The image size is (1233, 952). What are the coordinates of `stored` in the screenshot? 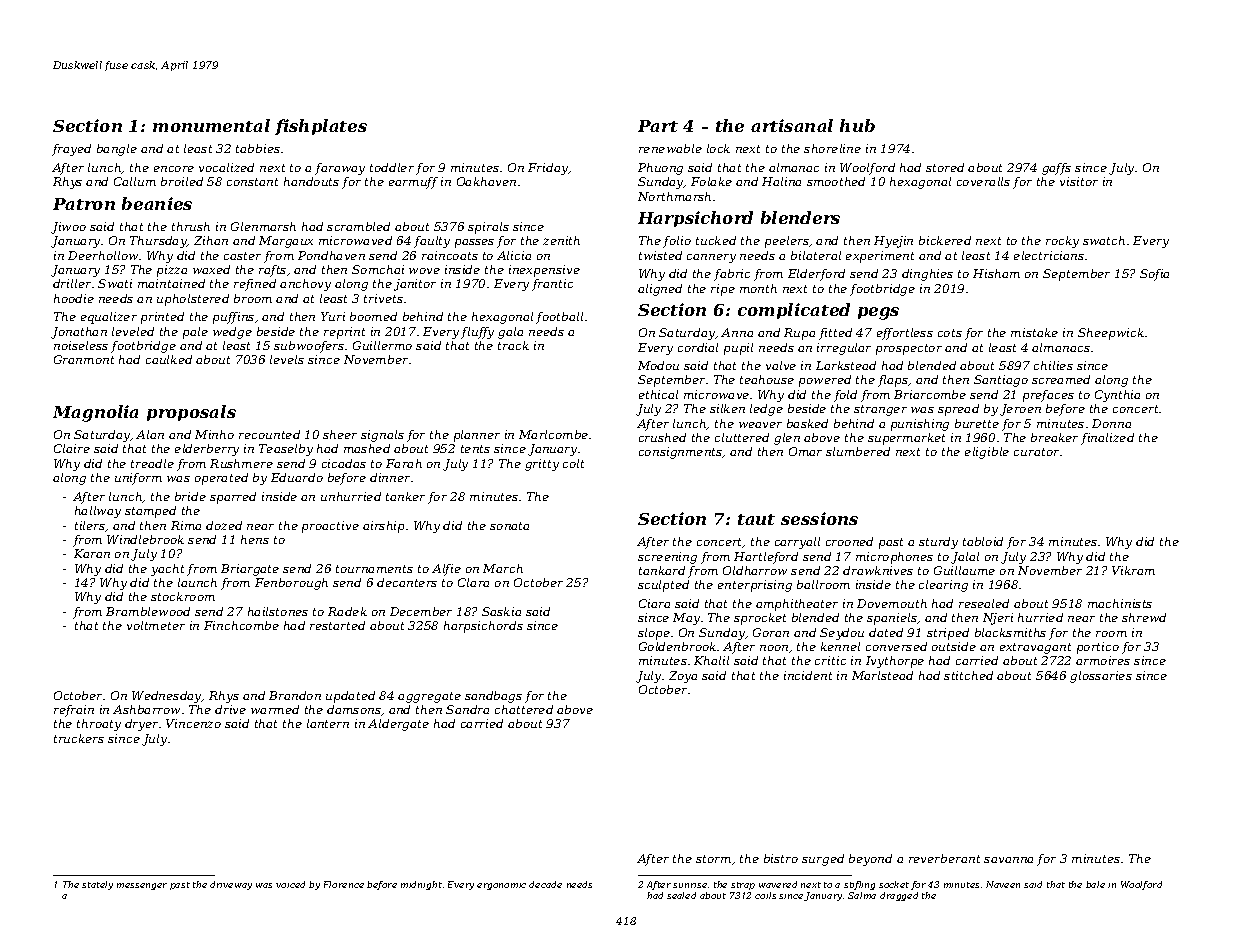 It's located at (945, 167).
